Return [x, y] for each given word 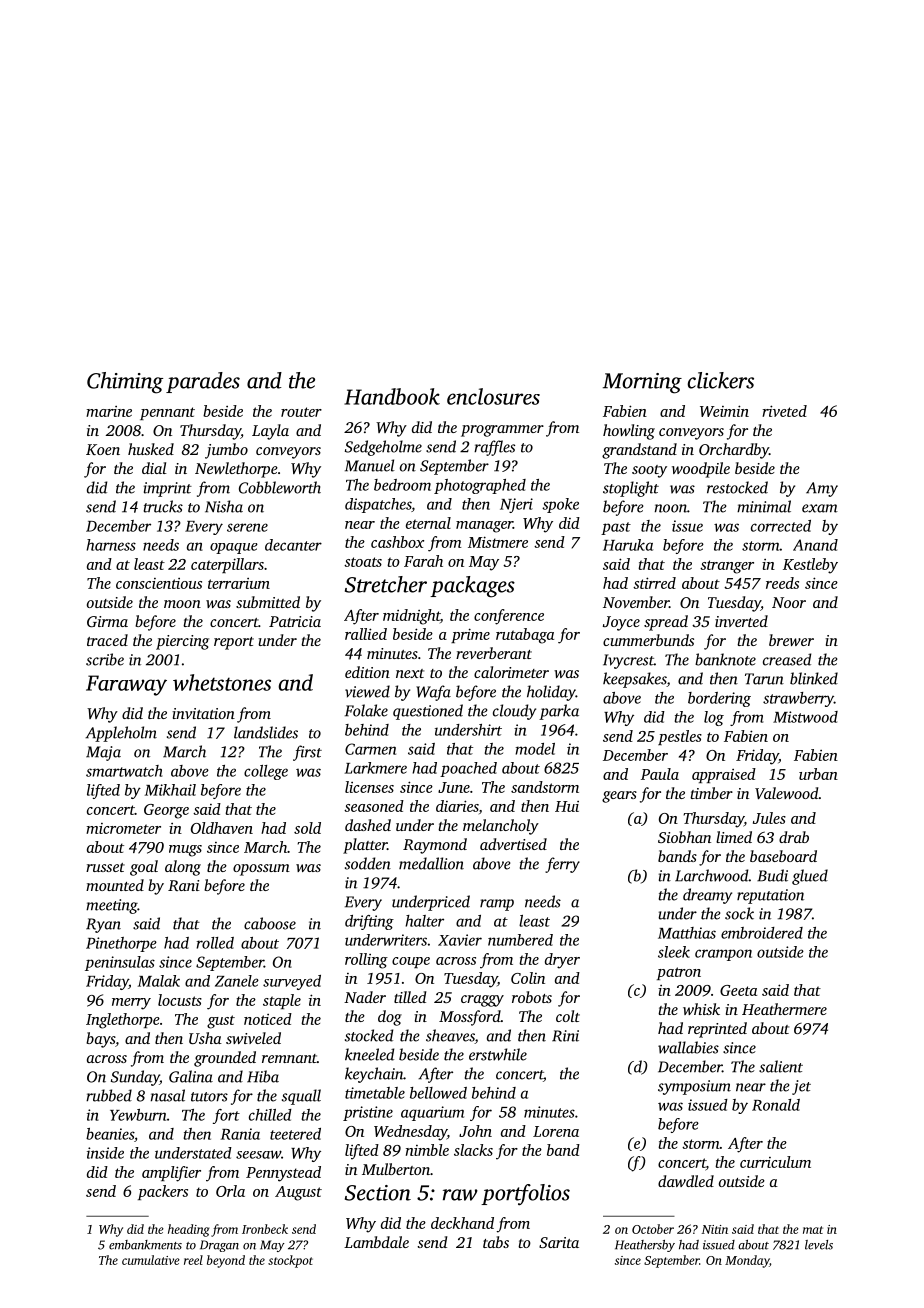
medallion [431, 863]
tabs [496, 1242]
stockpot [290, 1261]
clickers [720, 380]
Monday [747, 1261]
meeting [111, 906]
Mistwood [805, 717]
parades [203, 382]
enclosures [493, 396]
